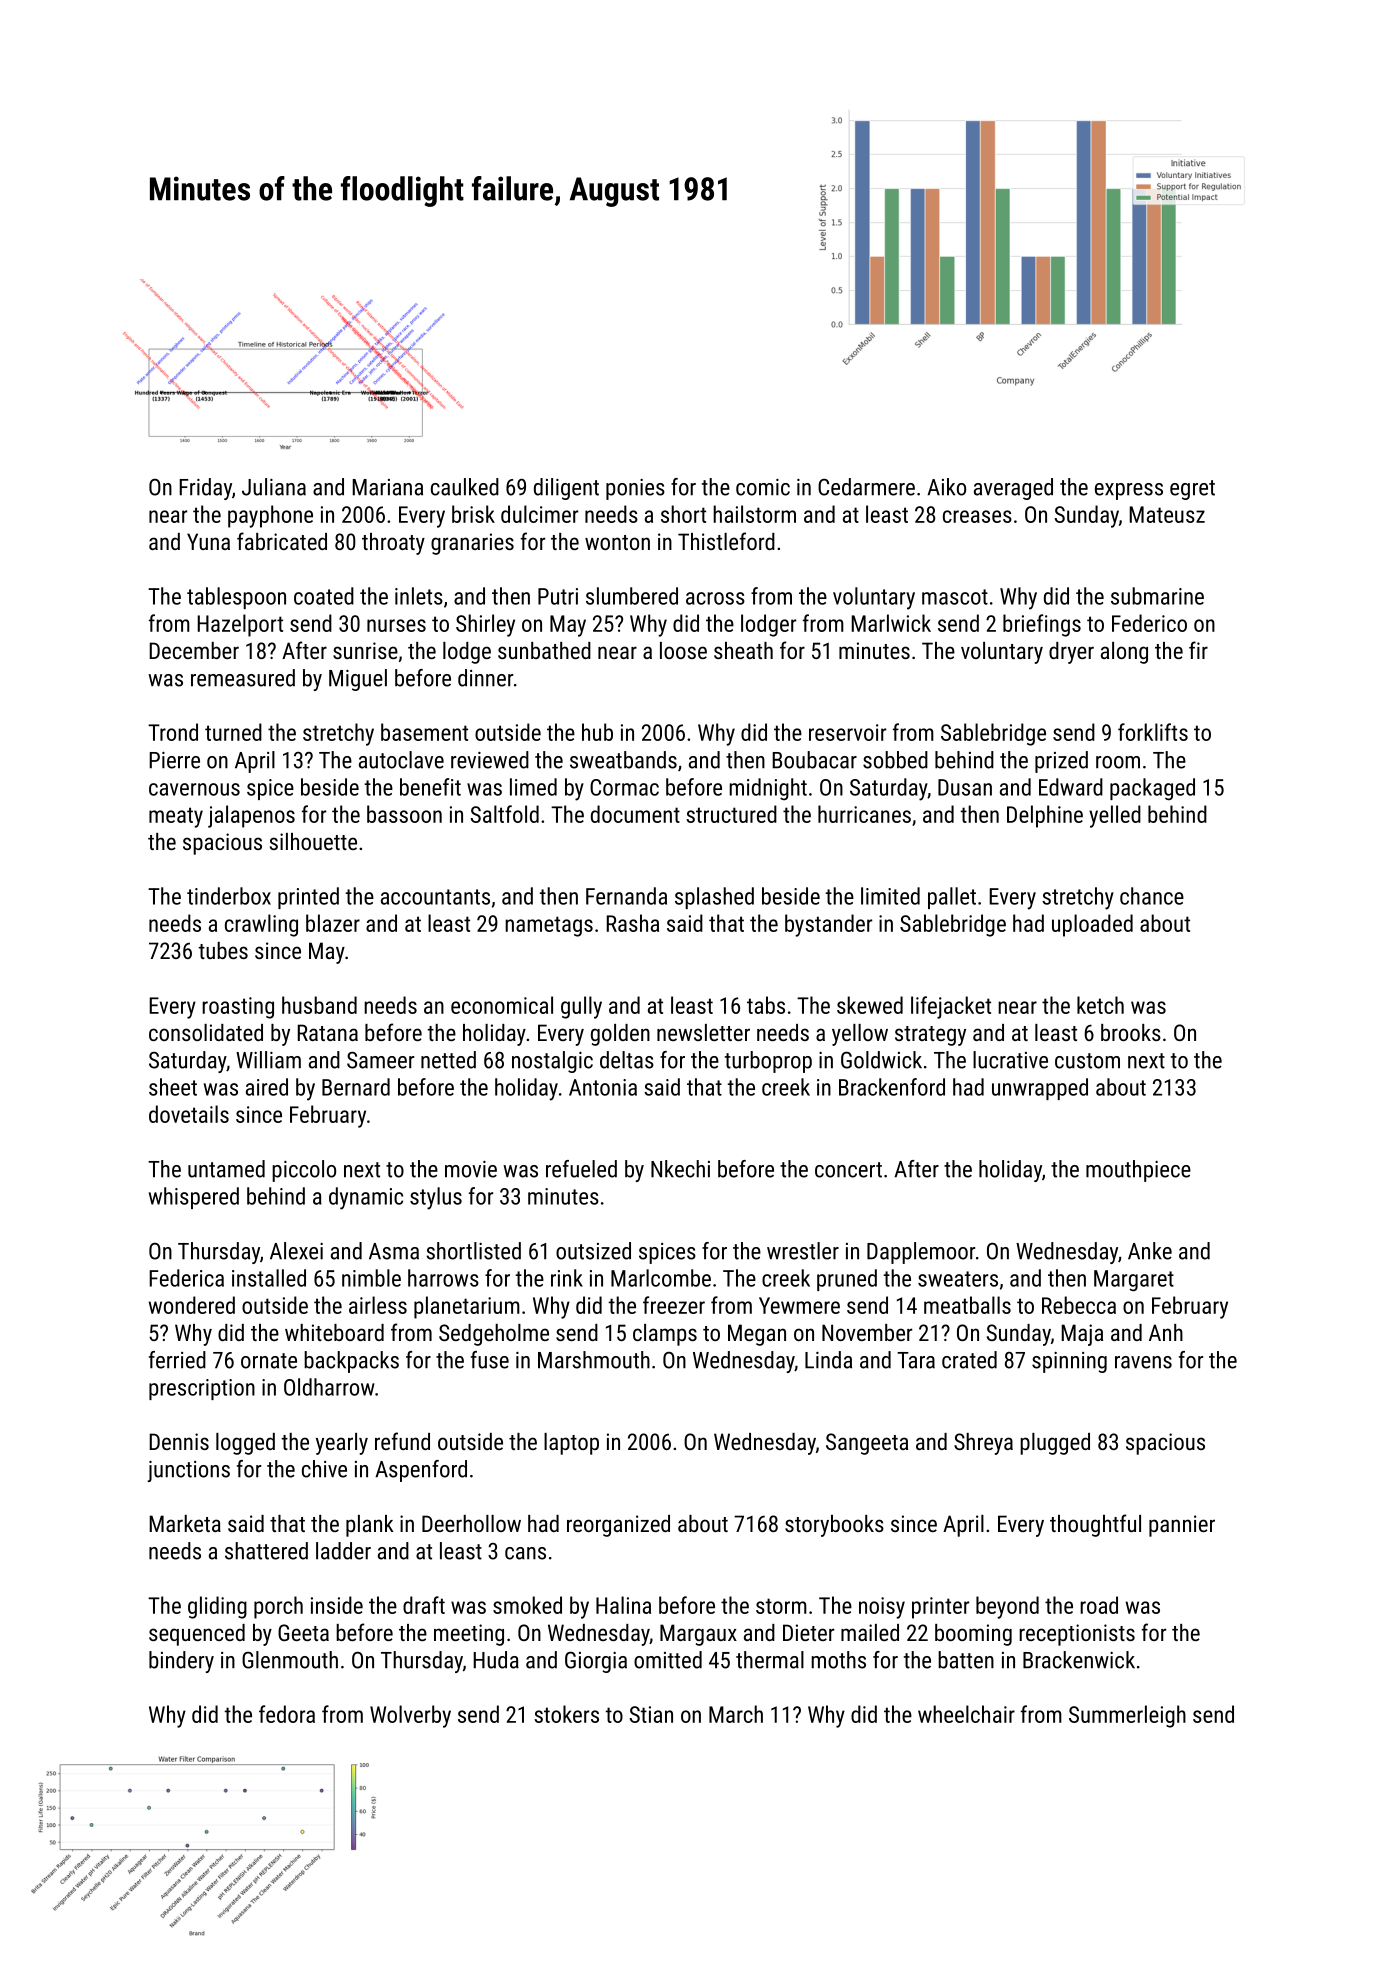 This page has width=1386, height=1969. I want to click on averaged, so click(1013, 489).
